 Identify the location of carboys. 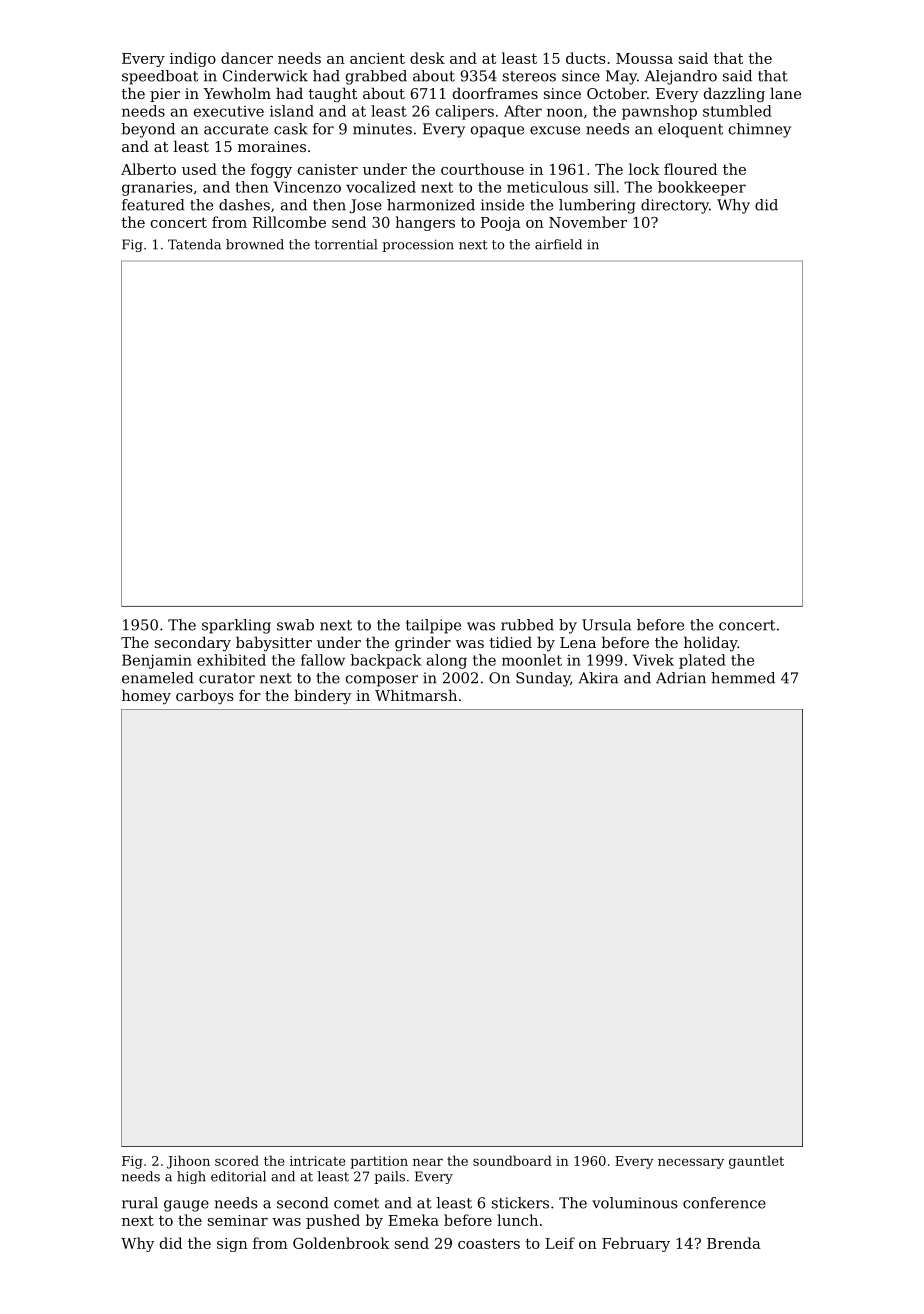
(205, 697).
